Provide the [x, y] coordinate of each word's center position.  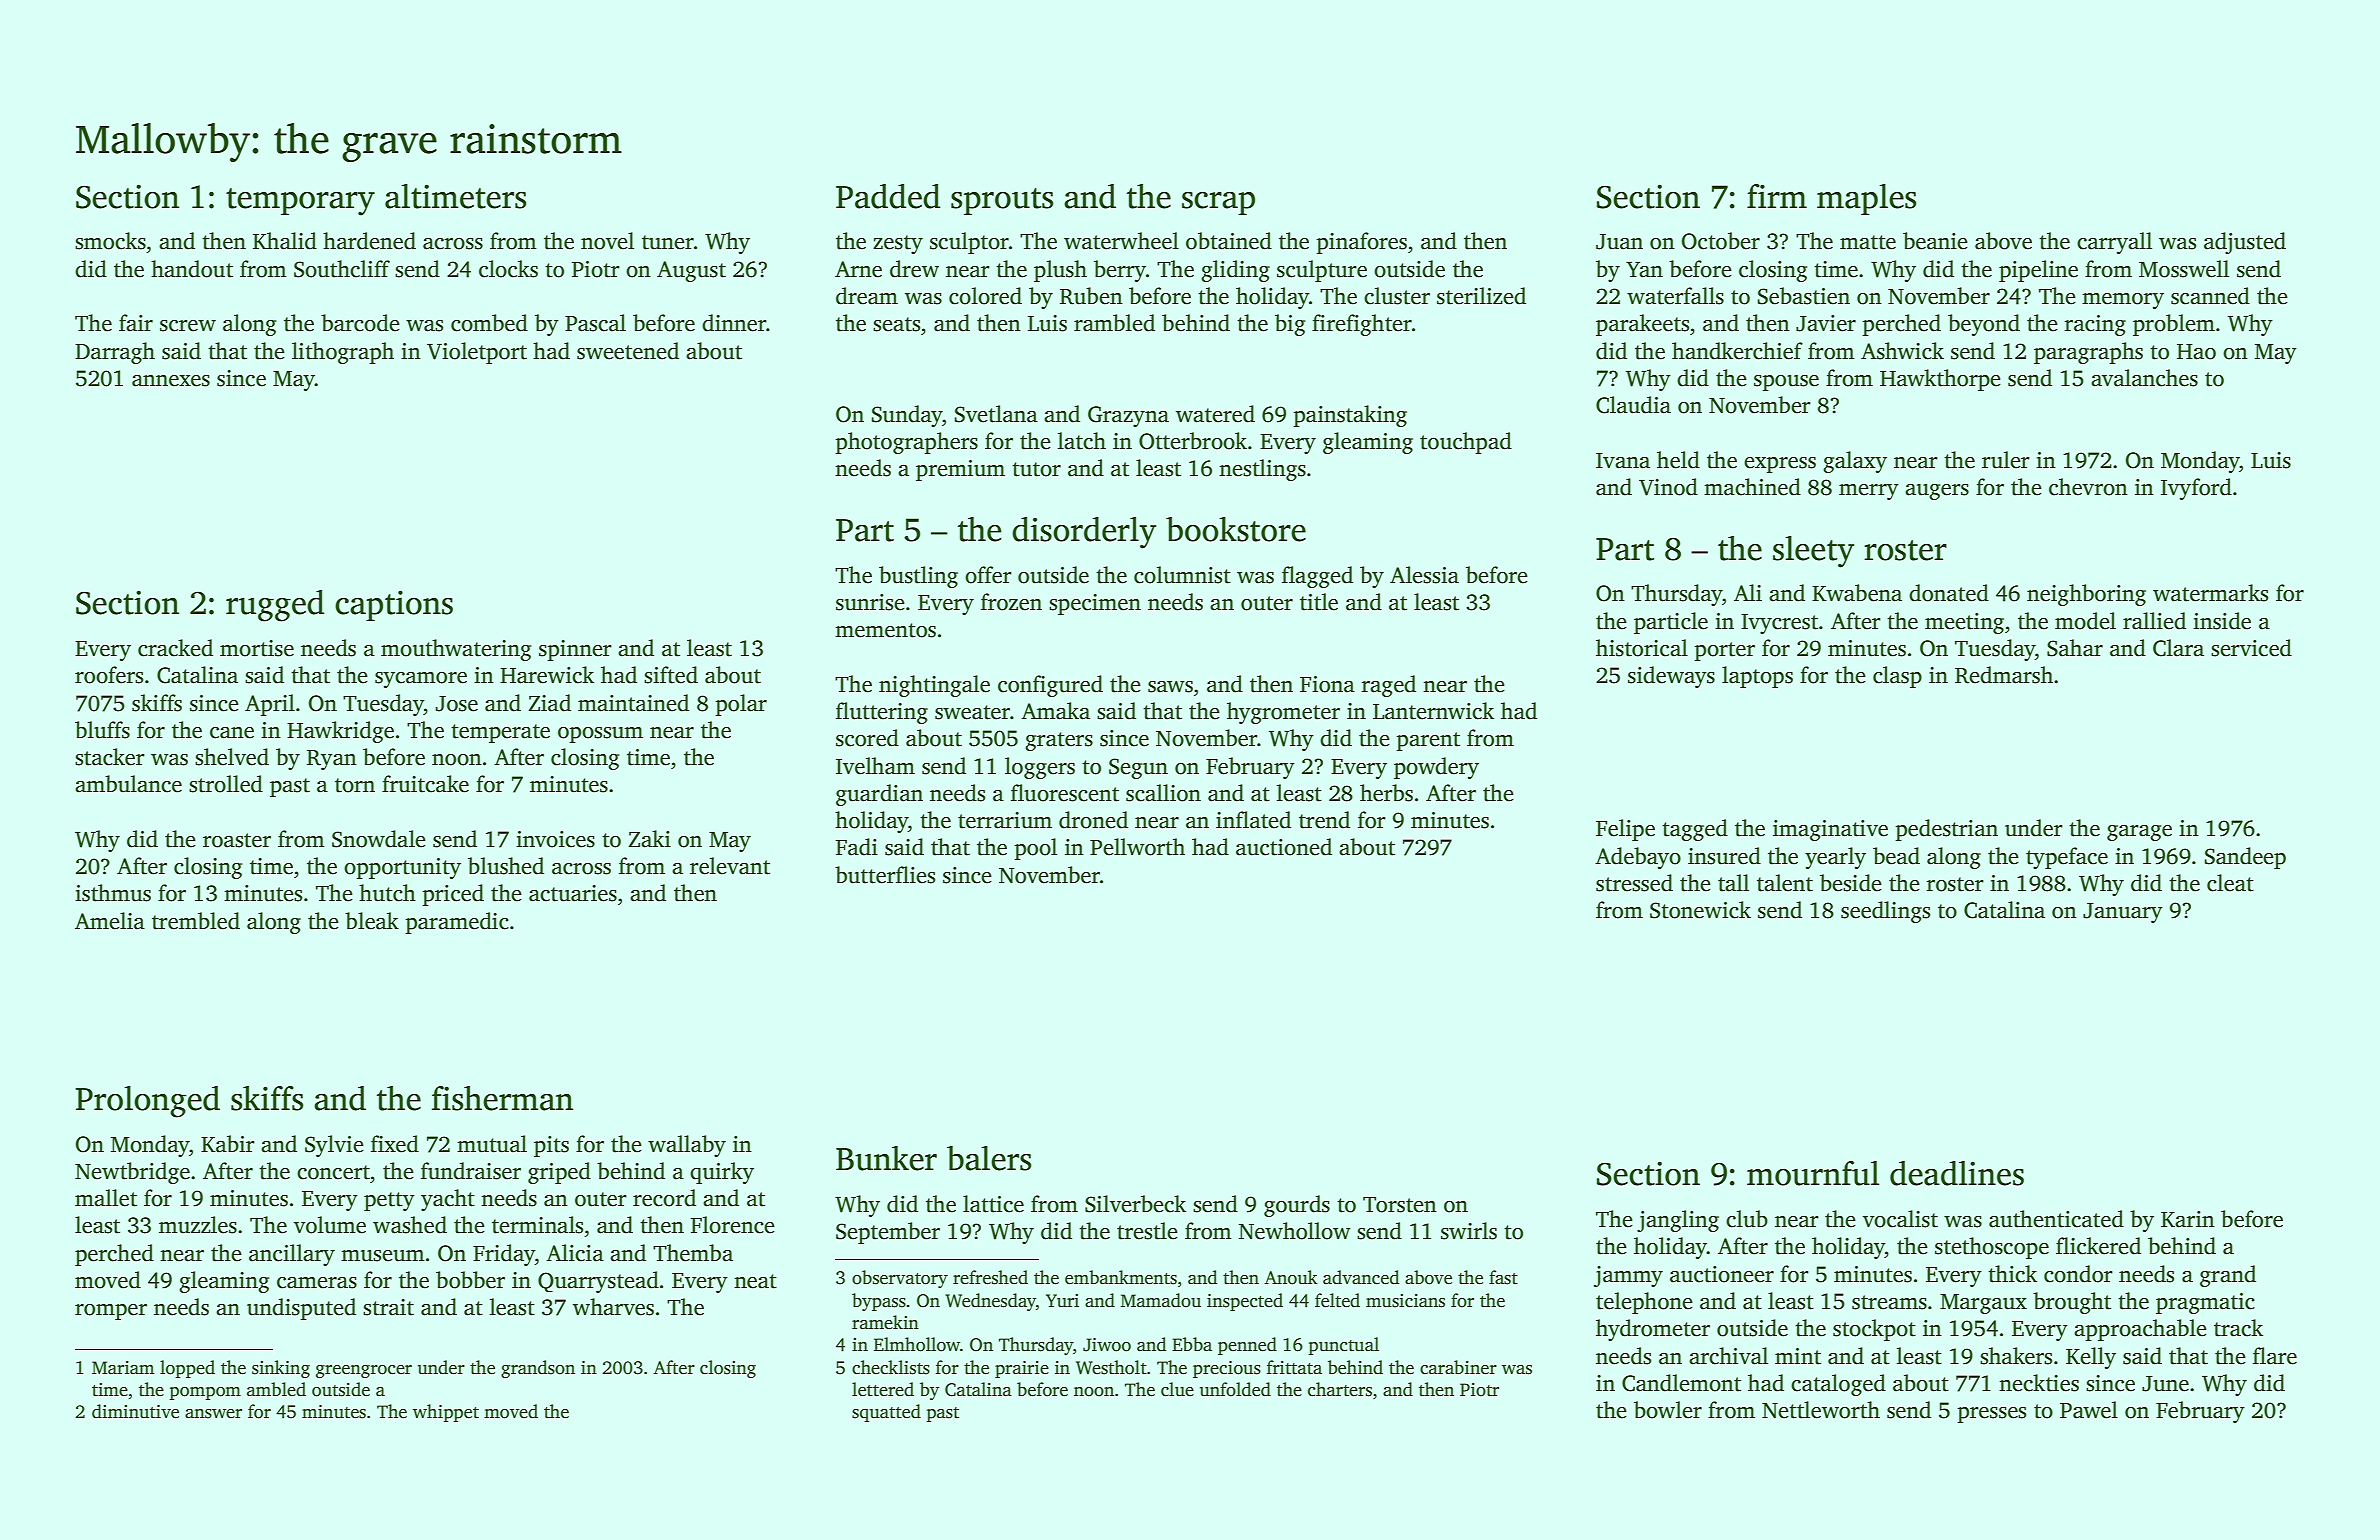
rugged [275, 606]
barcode [360, 323]
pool [1036, 849]
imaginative [1830, 830]
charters [1340, 1389]
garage [2139, 833]
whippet [446, 1413]
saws [1170, 687]
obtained [1229, 241]
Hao [2196, 352]
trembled [196, 921]
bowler [1668, 1410]
